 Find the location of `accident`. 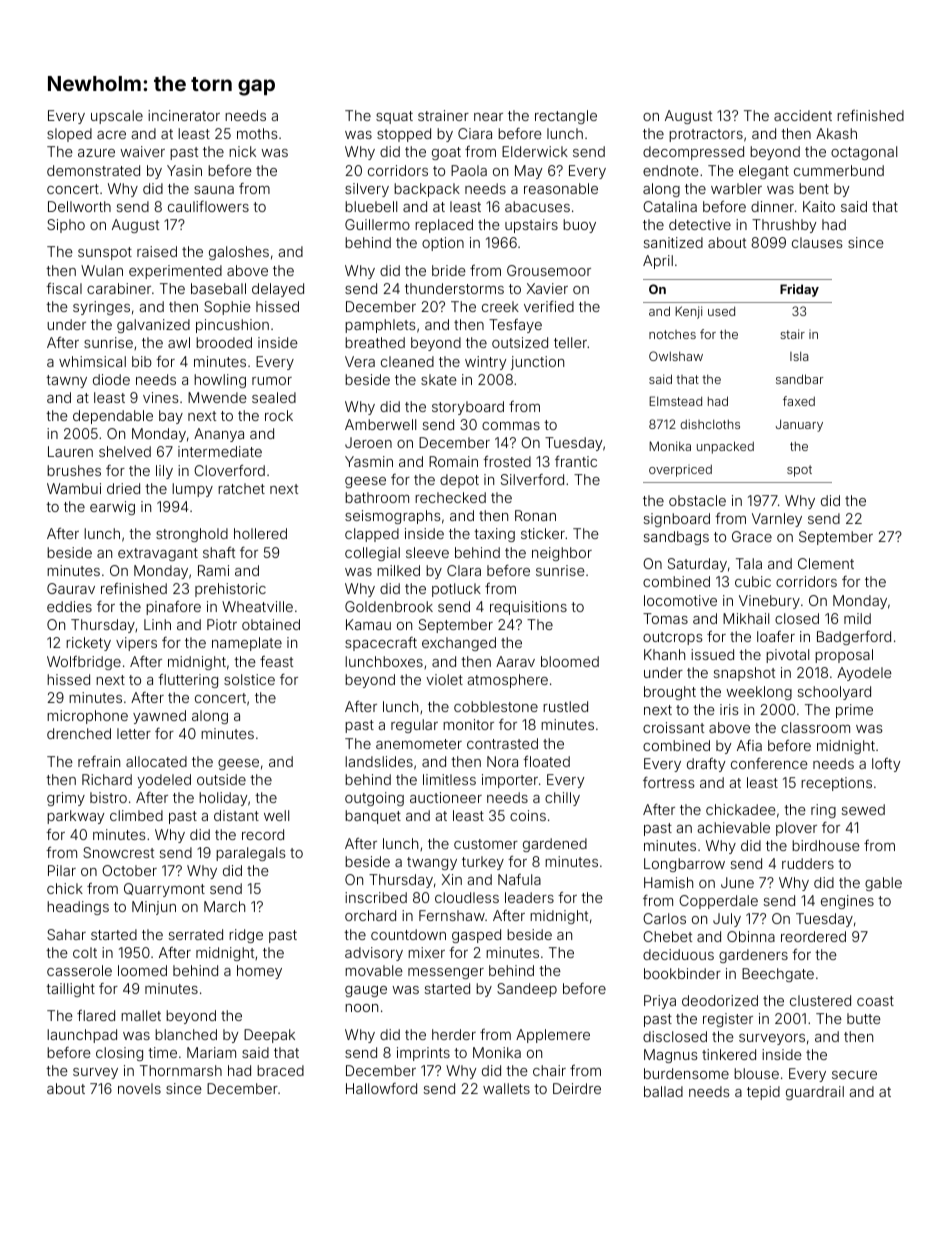

accident is located at coordinates (803, 115).
